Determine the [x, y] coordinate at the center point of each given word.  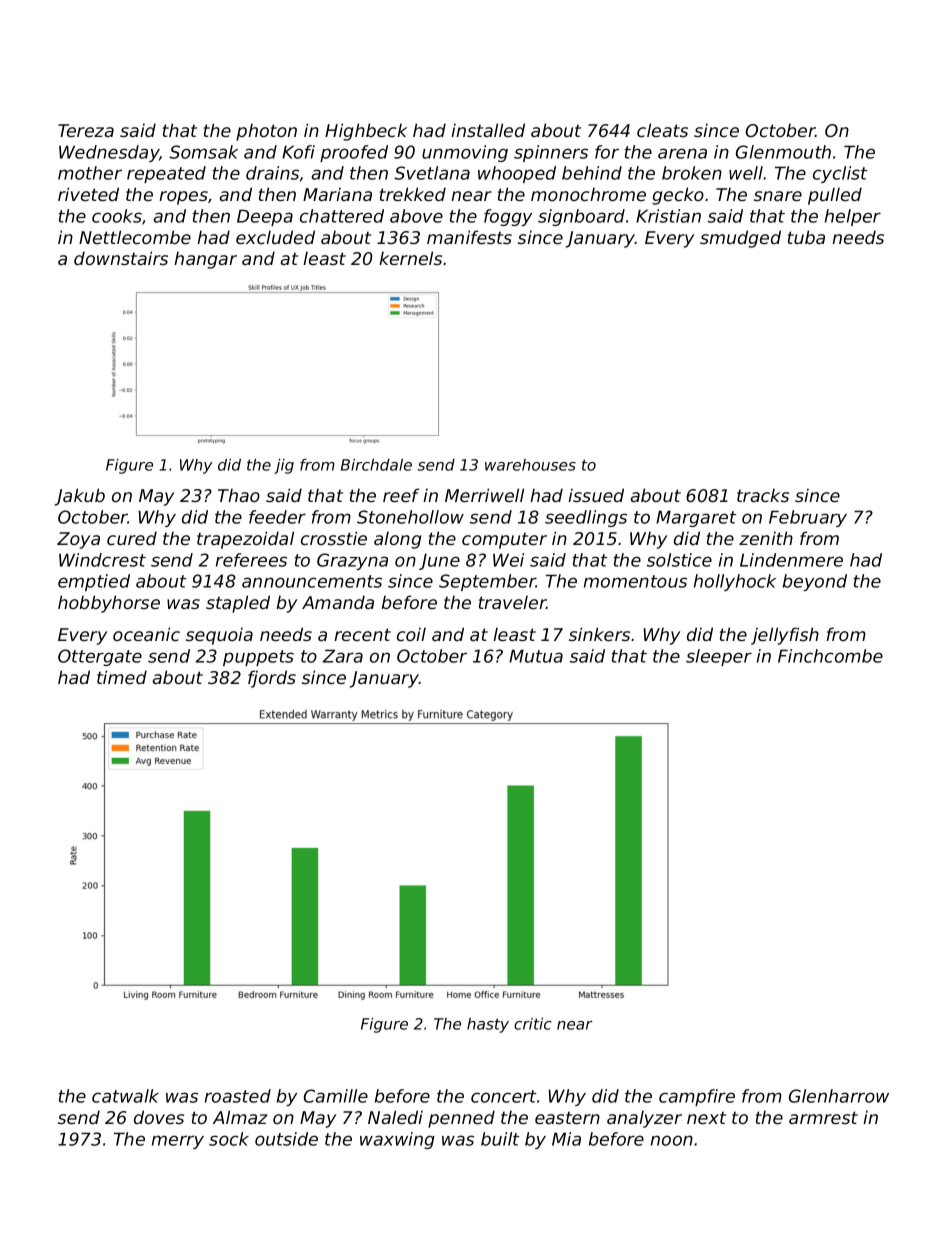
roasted [238, 1096]
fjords [272, 679]
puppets [258, 658]
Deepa [265, 217]
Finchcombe [830, 656]
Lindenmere [791, 560]
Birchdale [376, 465]
